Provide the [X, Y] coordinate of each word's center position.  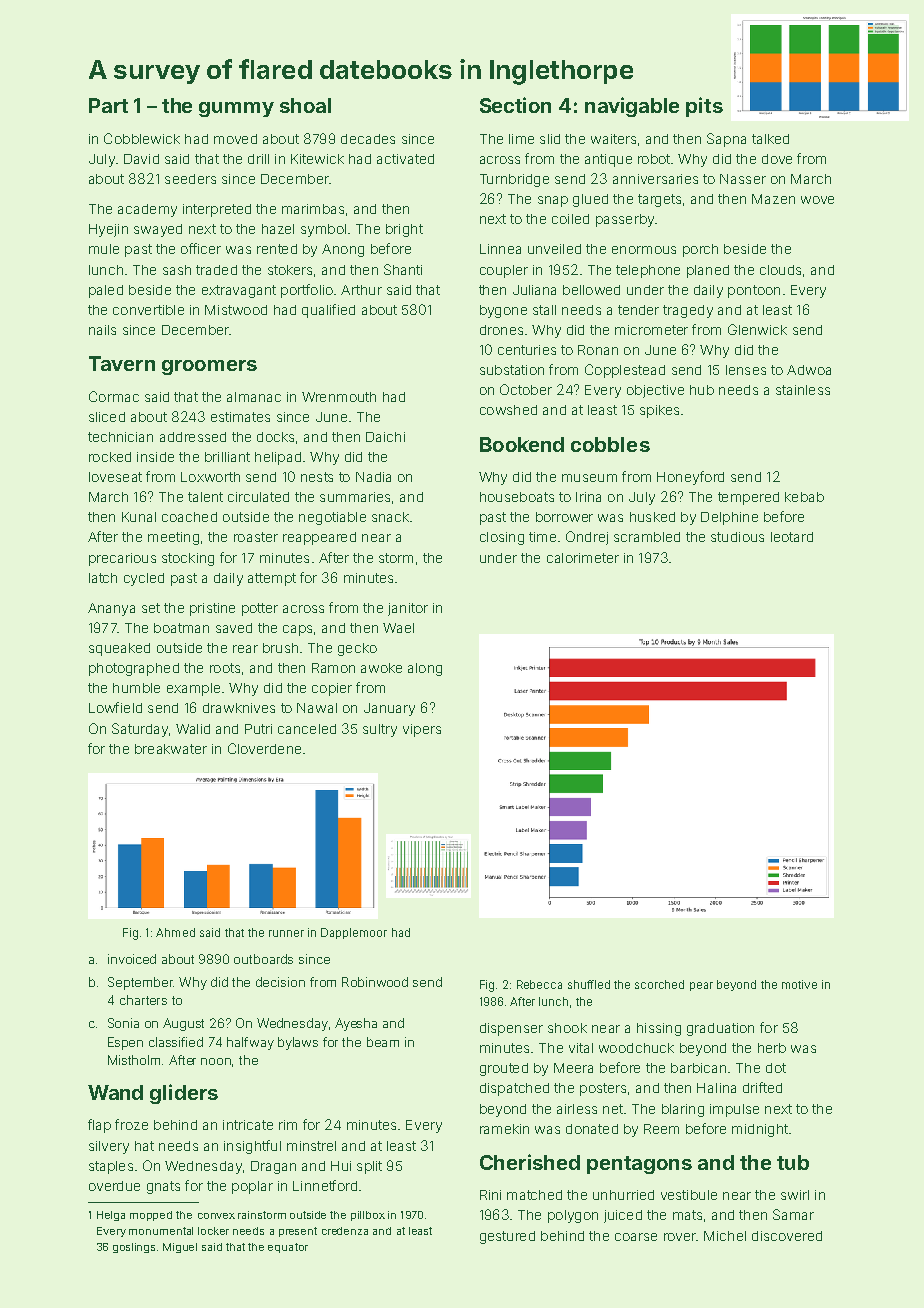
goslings [134, 1248]
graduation [720, 1029]
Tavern [122, 363]
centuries [527, 350]
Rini [490, 1195]
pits [704, 107]
